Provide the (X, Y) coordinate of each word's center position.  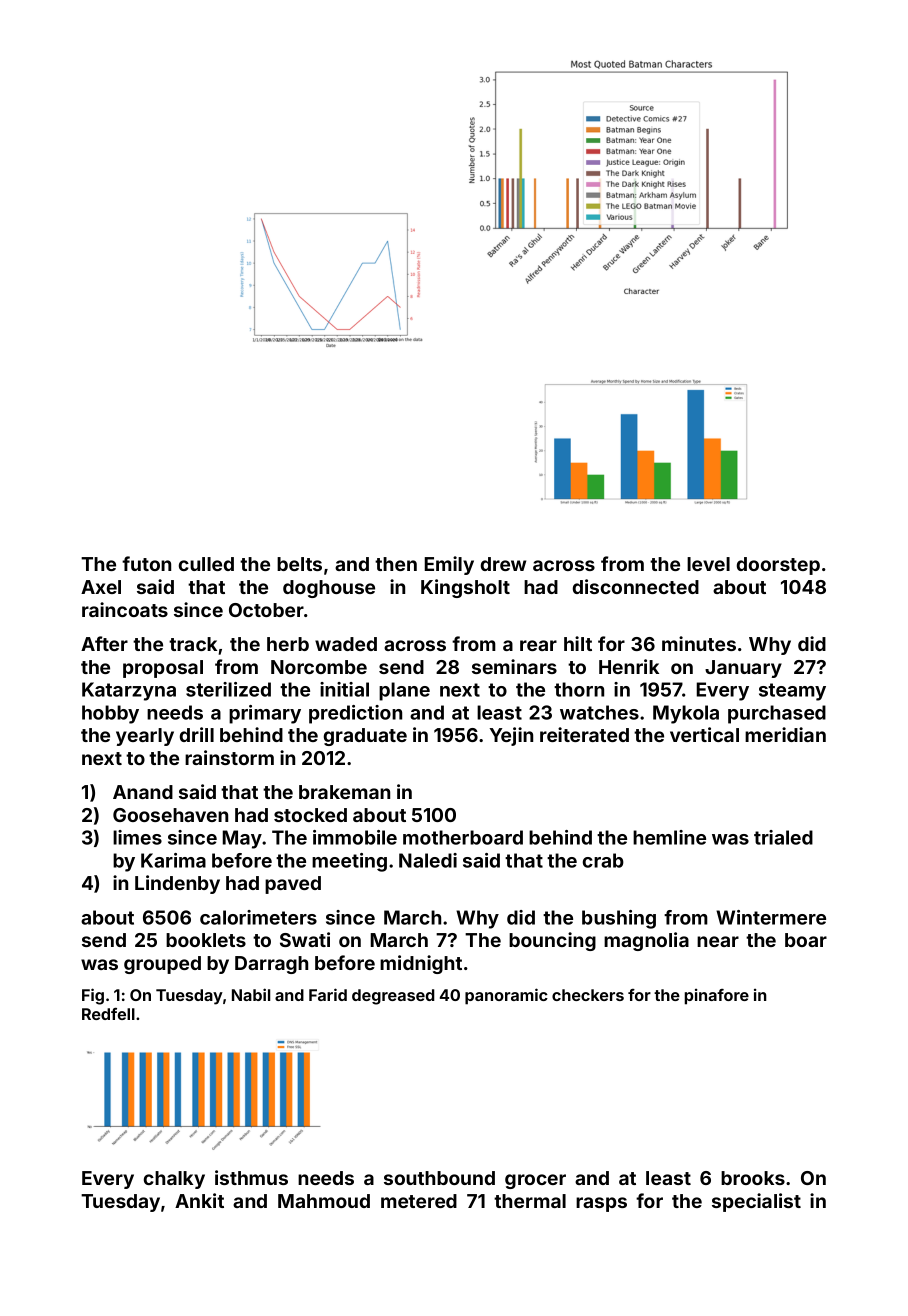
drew (503, 564)
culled (206, 564)
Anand (143, 792)
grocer (535, 1181)
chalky (174, 1180)
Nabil (251, 994)
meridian (785, 734)
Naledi (428, 860)
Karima (173, 860)
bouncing (552, 941)
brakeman (344, 792)
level (708, 564)
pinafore (717, 997)
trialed (783, 837)
